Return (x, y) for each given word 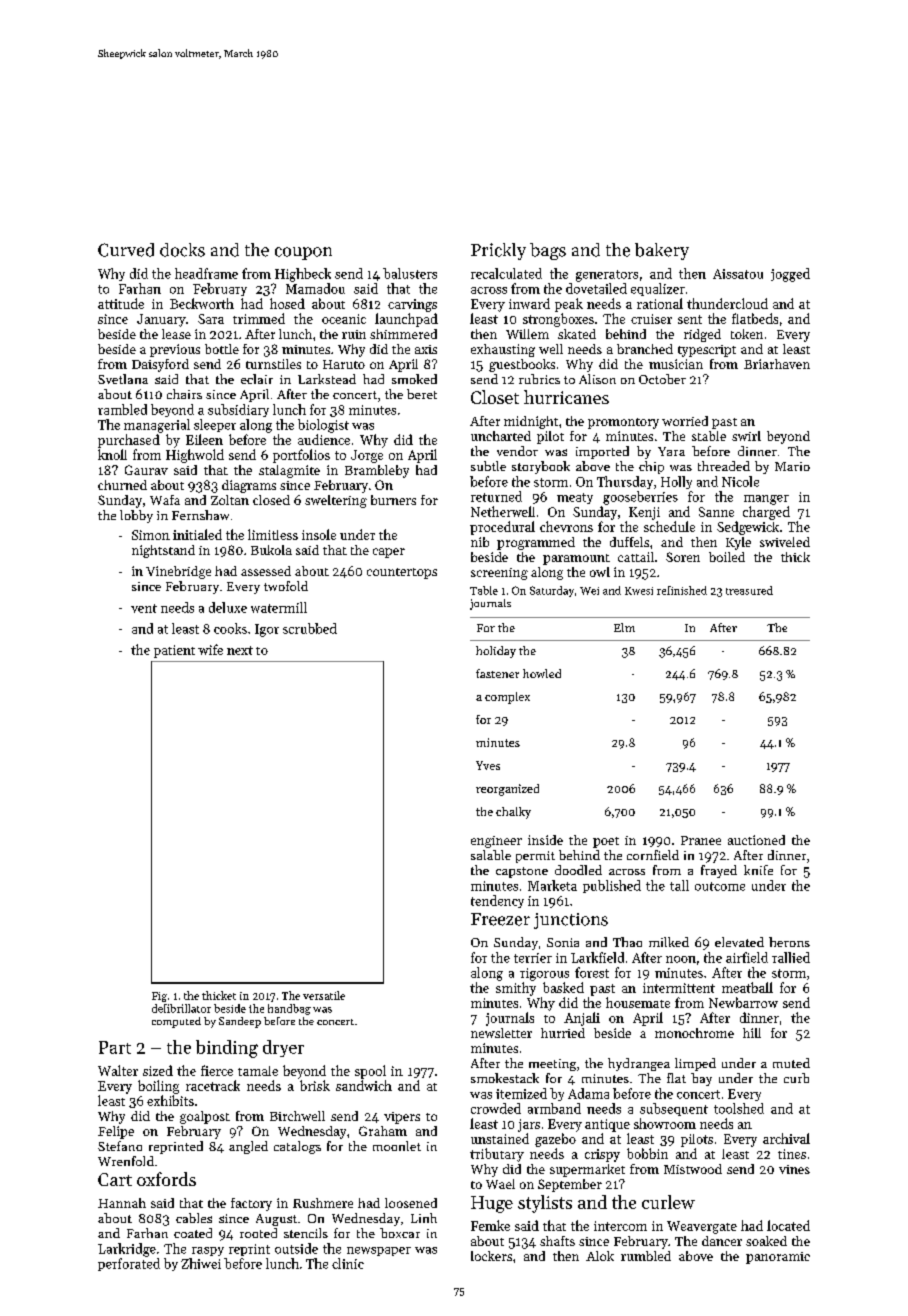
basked (563, 987)
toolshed (739, 1108)
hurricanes (566, 397)
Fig (159, 997)
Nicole (740, 481)
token (747, 334)
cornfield (653, 855)
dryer (283, 1048)
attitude (121, 303)
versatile (324, 995)
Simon (151, 535)
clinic (348, 1263)
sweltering (336, 501)
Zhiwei (201, 1263)
